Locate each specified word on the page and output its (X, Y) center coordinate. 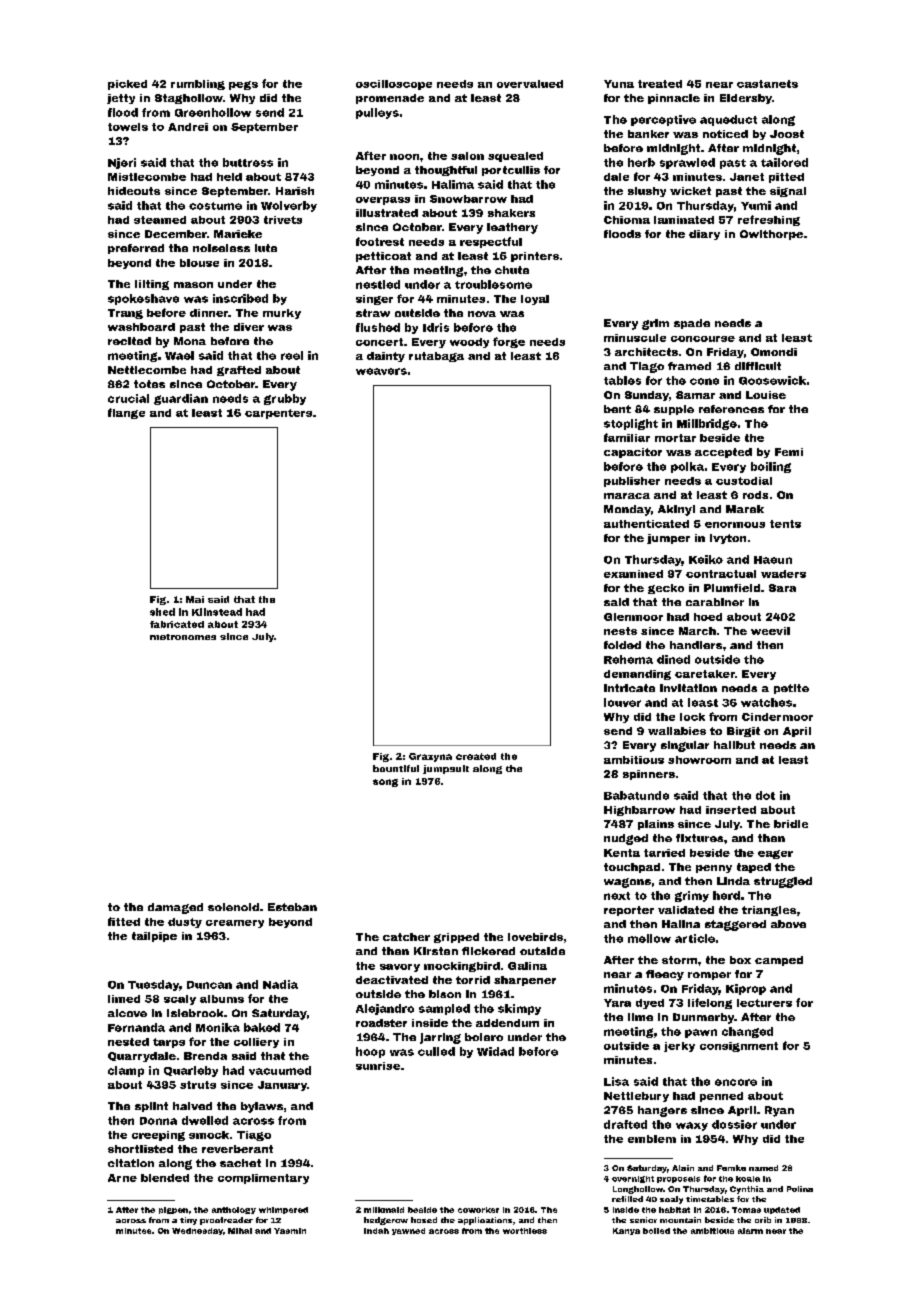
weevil (770, 631)
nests (620, 631)
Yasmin (290, 1231)
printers (535, 257)
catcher (406, 937)
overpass (383, 201)
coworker (478, 1210)
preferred (136, 249)
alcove (127, 1013)
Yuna (619, 84)
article (695, 938)
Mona (190, 341)
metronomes (183, 637)
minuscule (635, 338)
